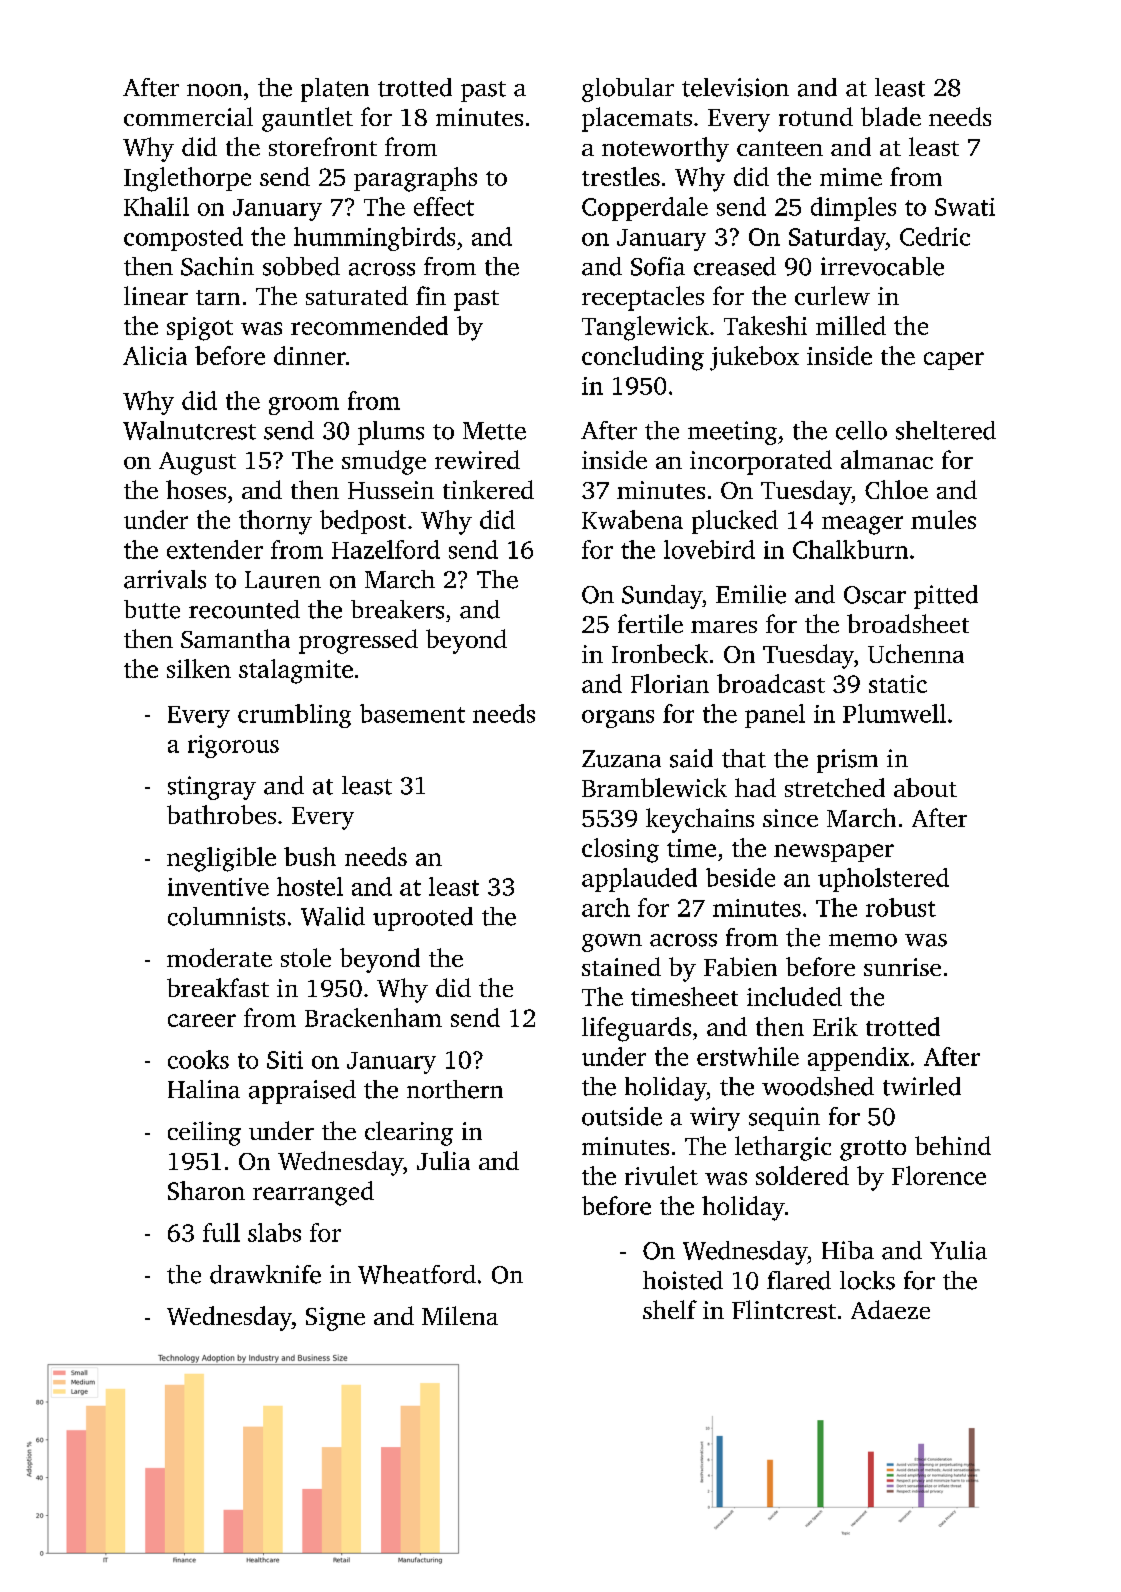  I want to click on Khalil, so click(156, 206).
